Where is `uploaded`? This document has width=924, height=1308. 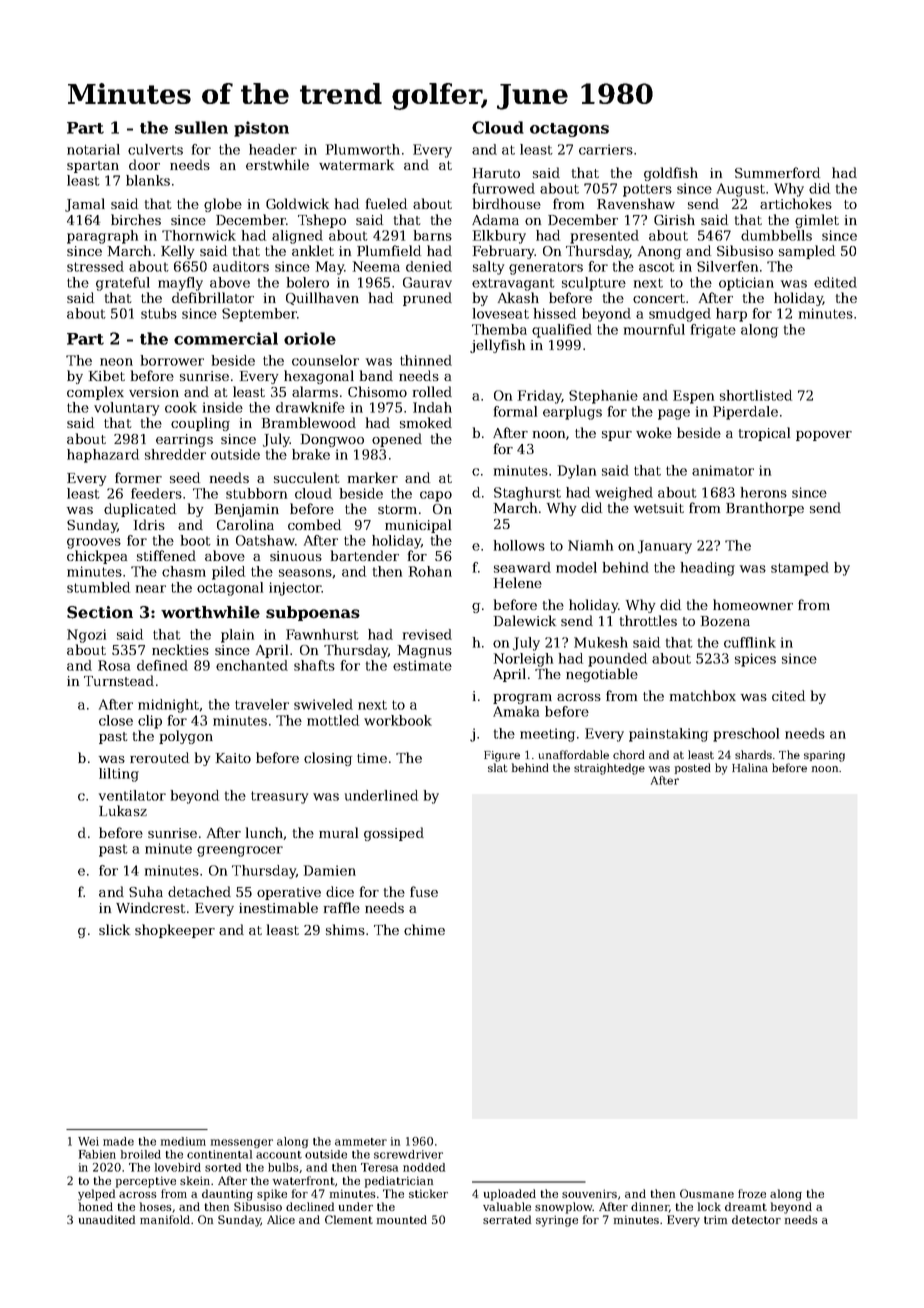 uploaded is located at coordinates (510, 1195).
